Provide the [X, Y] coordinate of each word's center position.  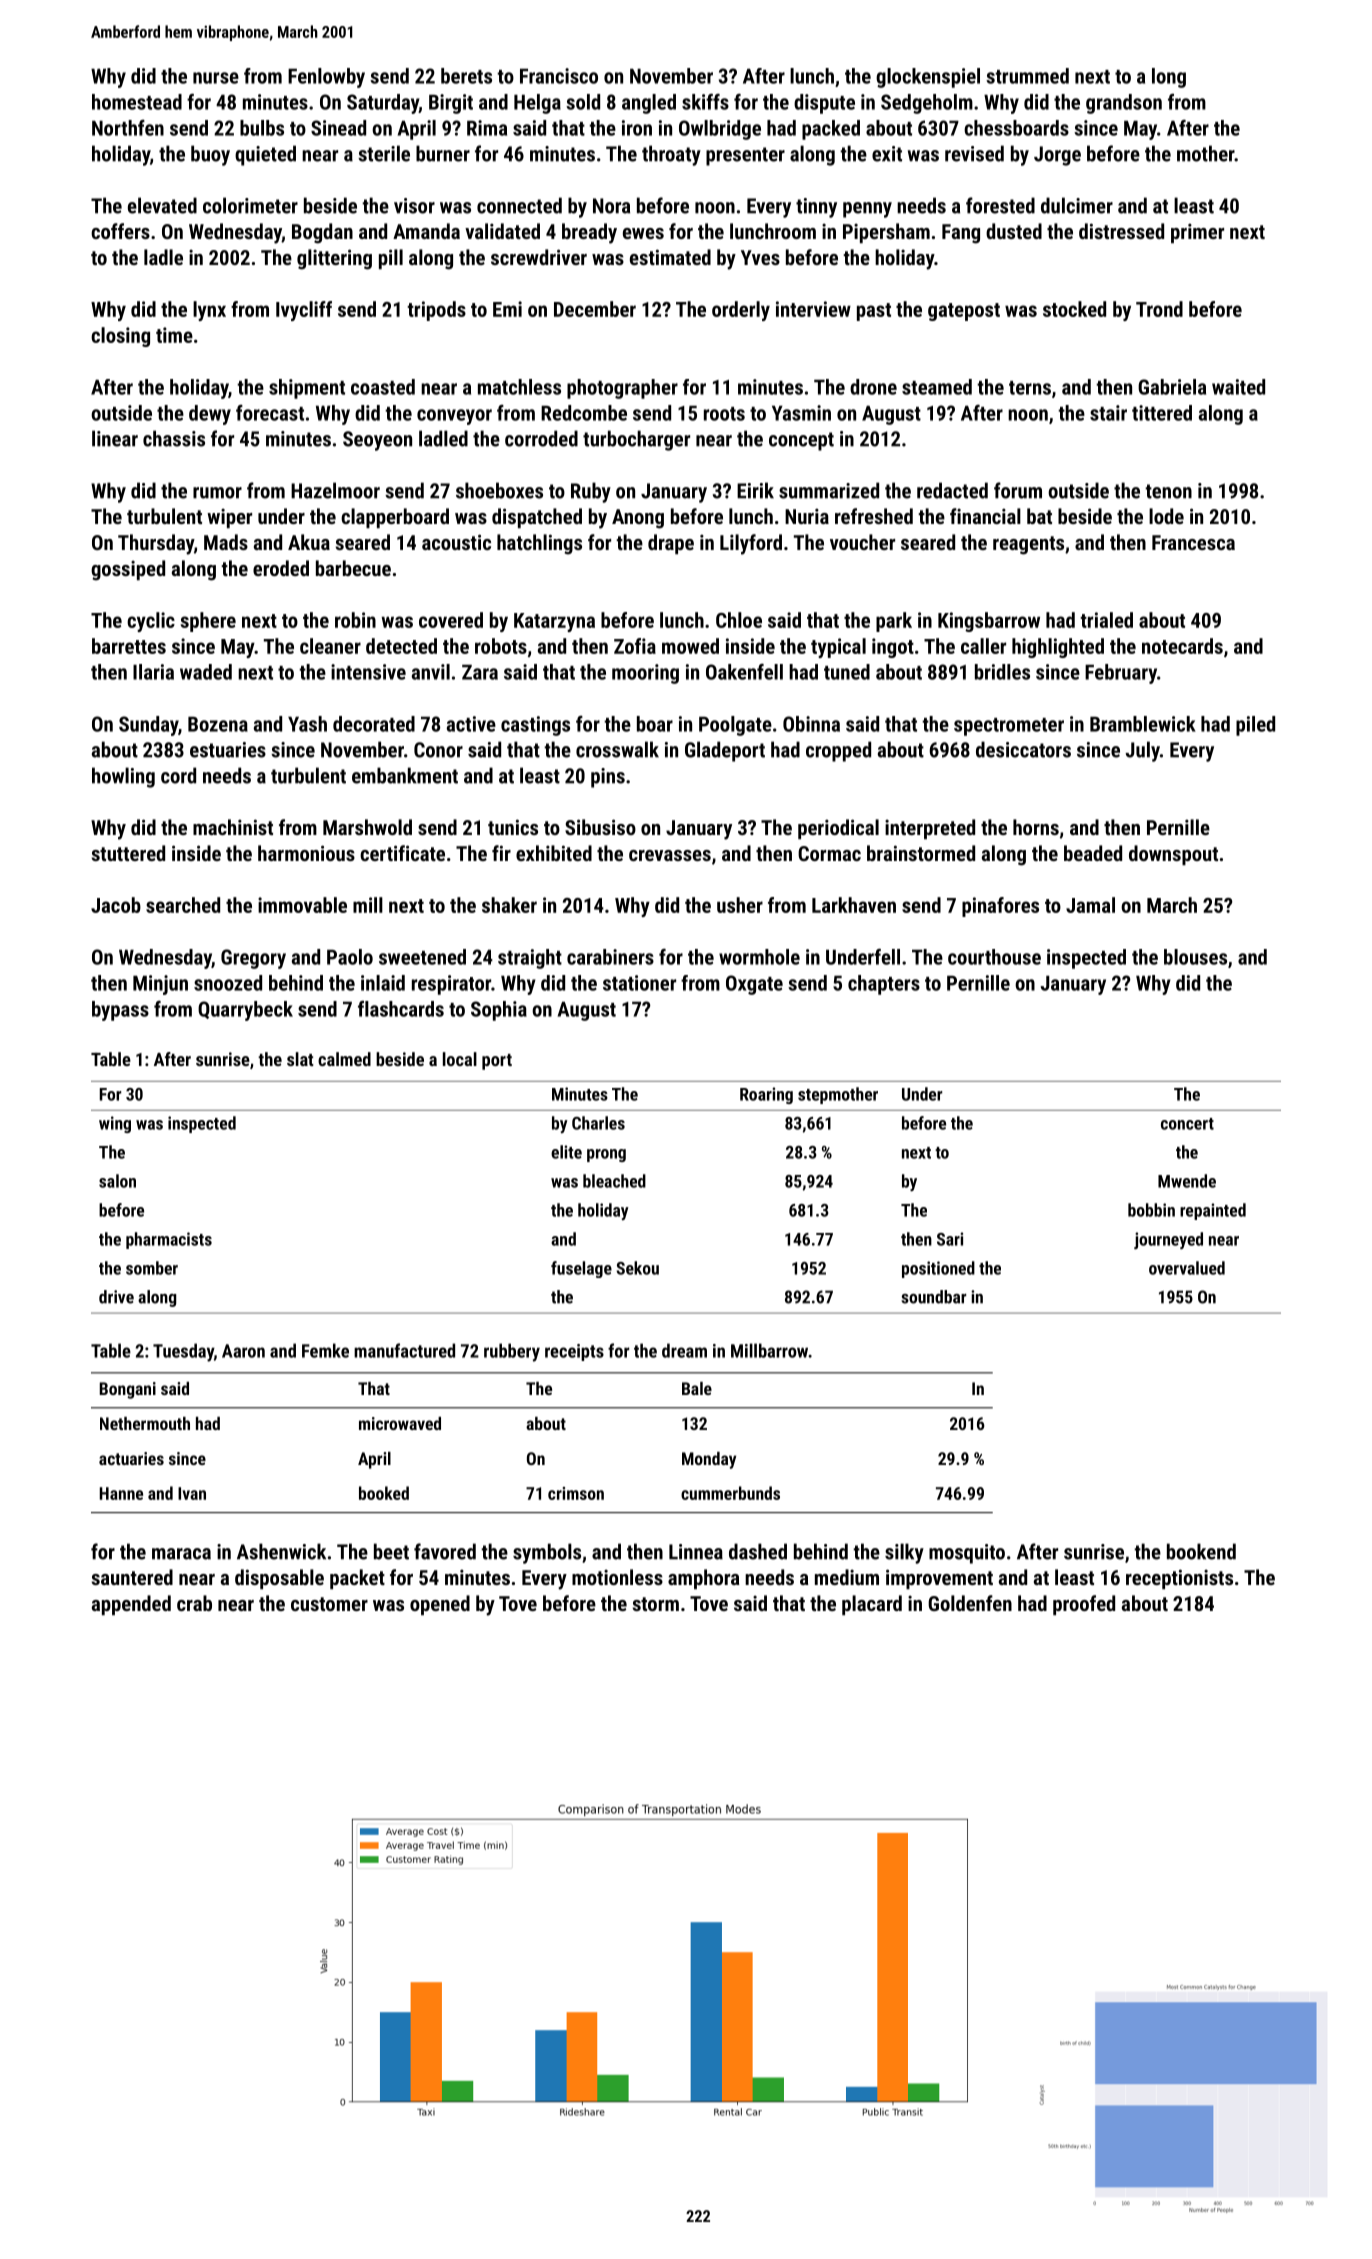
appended [131, 1605]
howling [123, 777]
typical [838, 648]
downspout [1173, 855]
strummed [1027, 76]
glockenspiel [928, 78]
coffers [120, 231]
